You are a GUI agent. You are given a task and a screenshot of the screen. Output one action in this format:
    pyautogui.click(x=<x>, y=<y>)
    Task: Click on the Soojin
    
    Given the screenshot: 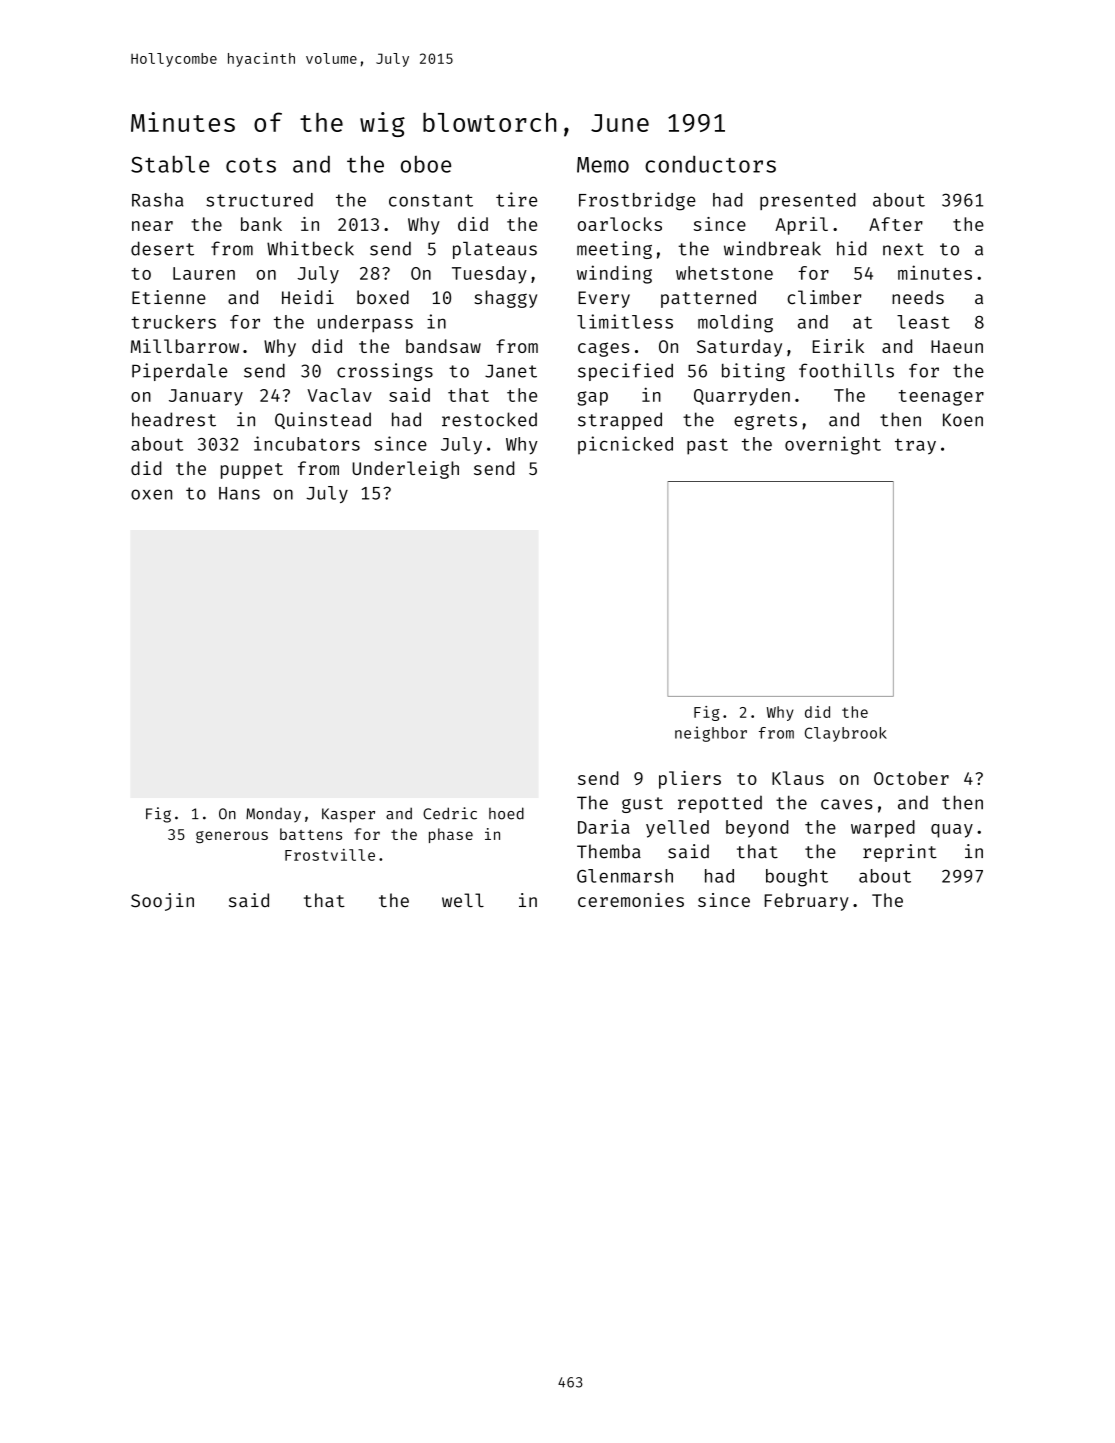 What is the action you would take?
    pyautogui.click(x=162, y=902)
